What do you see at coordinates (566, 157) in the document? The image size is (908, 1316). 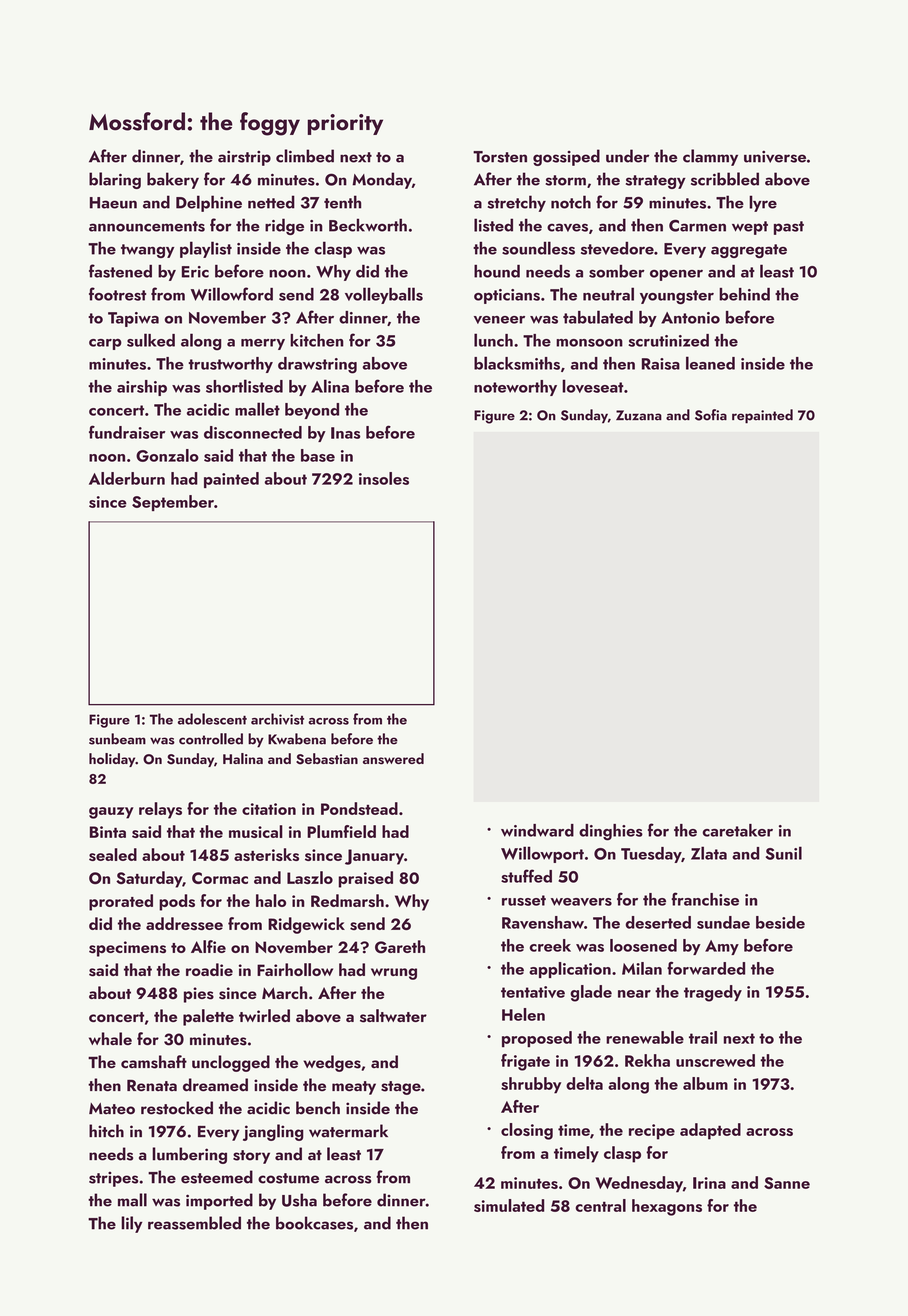 I see `gossiped` at bounding box center [566, 157].
